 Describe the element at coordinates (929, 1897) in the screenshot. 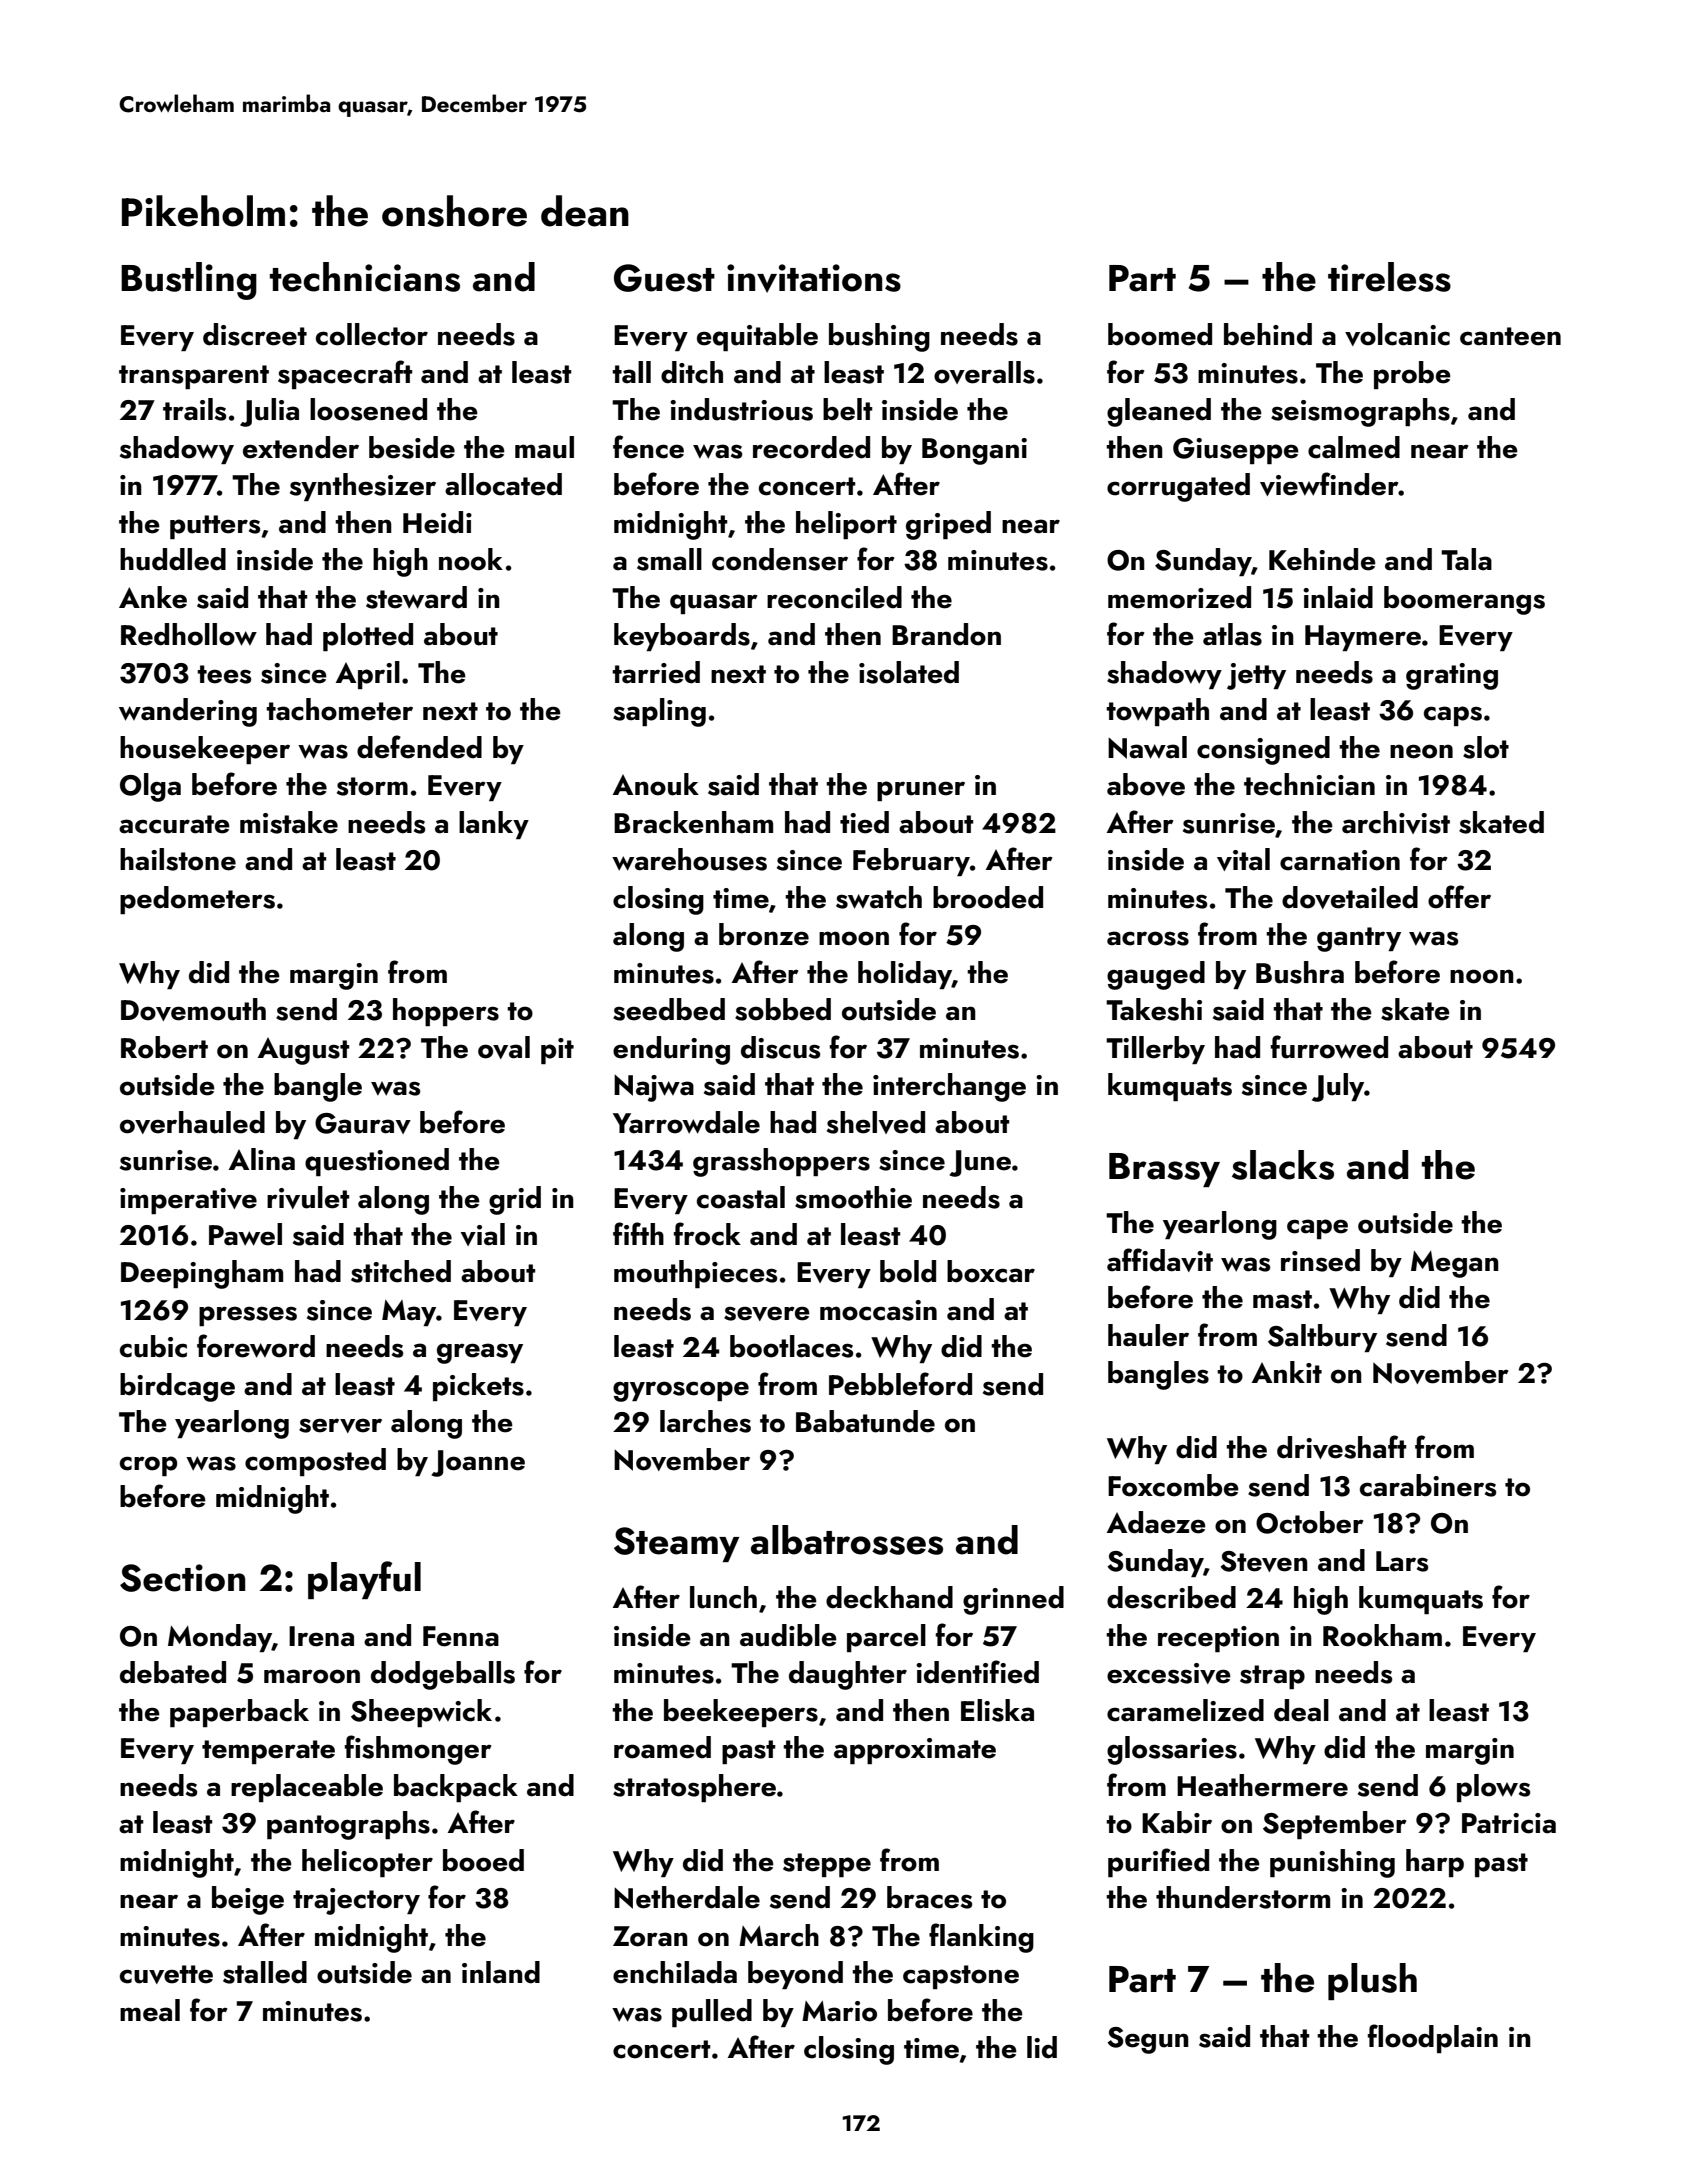

I see `braces` at that location.
